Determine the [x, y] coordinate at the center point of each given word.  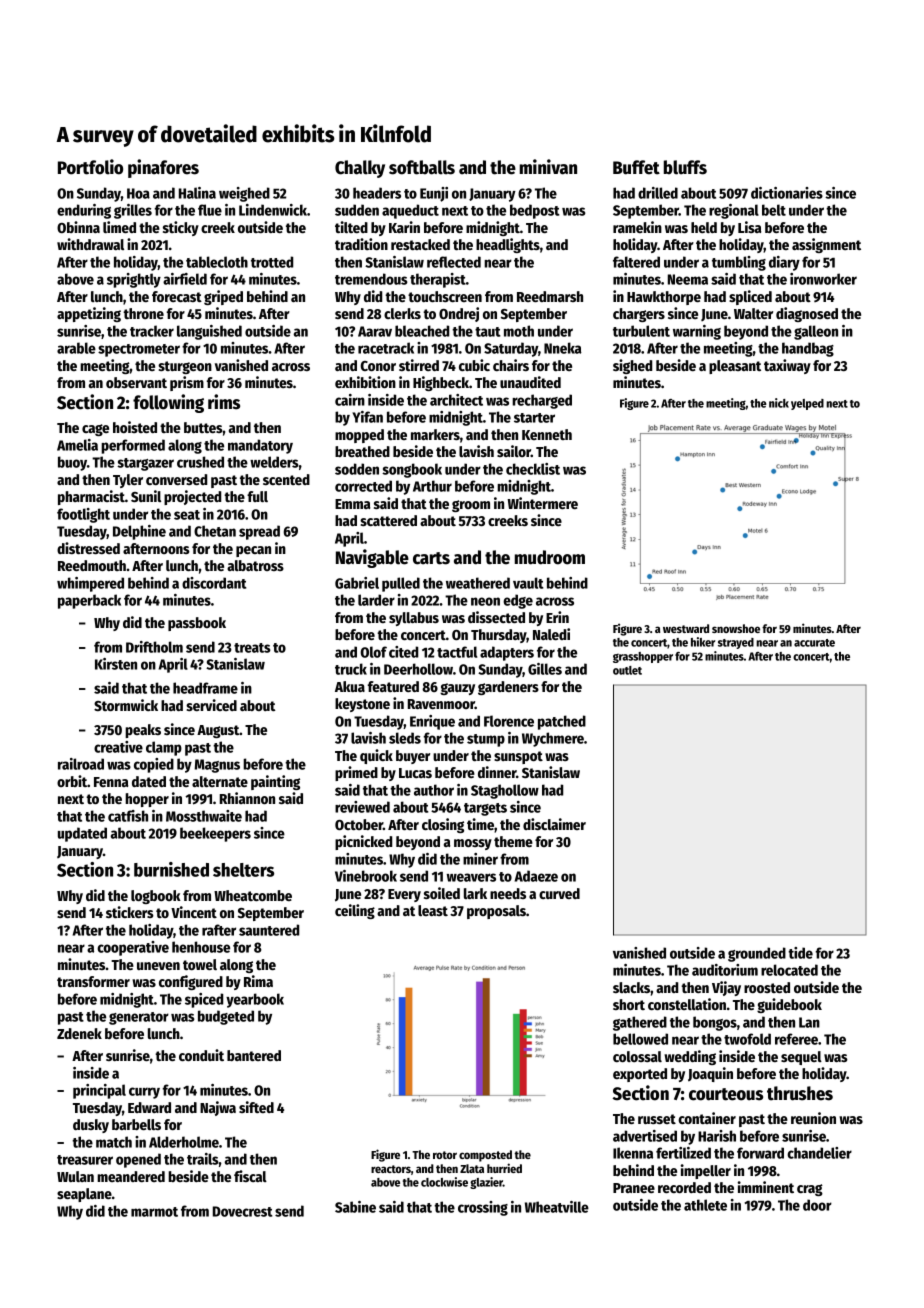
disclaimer [554, 824]
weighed [244, 194]
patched [562, 722]
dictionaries [787, 193]
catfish [128, 816]
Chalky [360, 169]
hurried [504, 1168]
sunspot [518, 757]
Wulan [75, 1176]
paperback [89, 601]
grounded [757, 954]
